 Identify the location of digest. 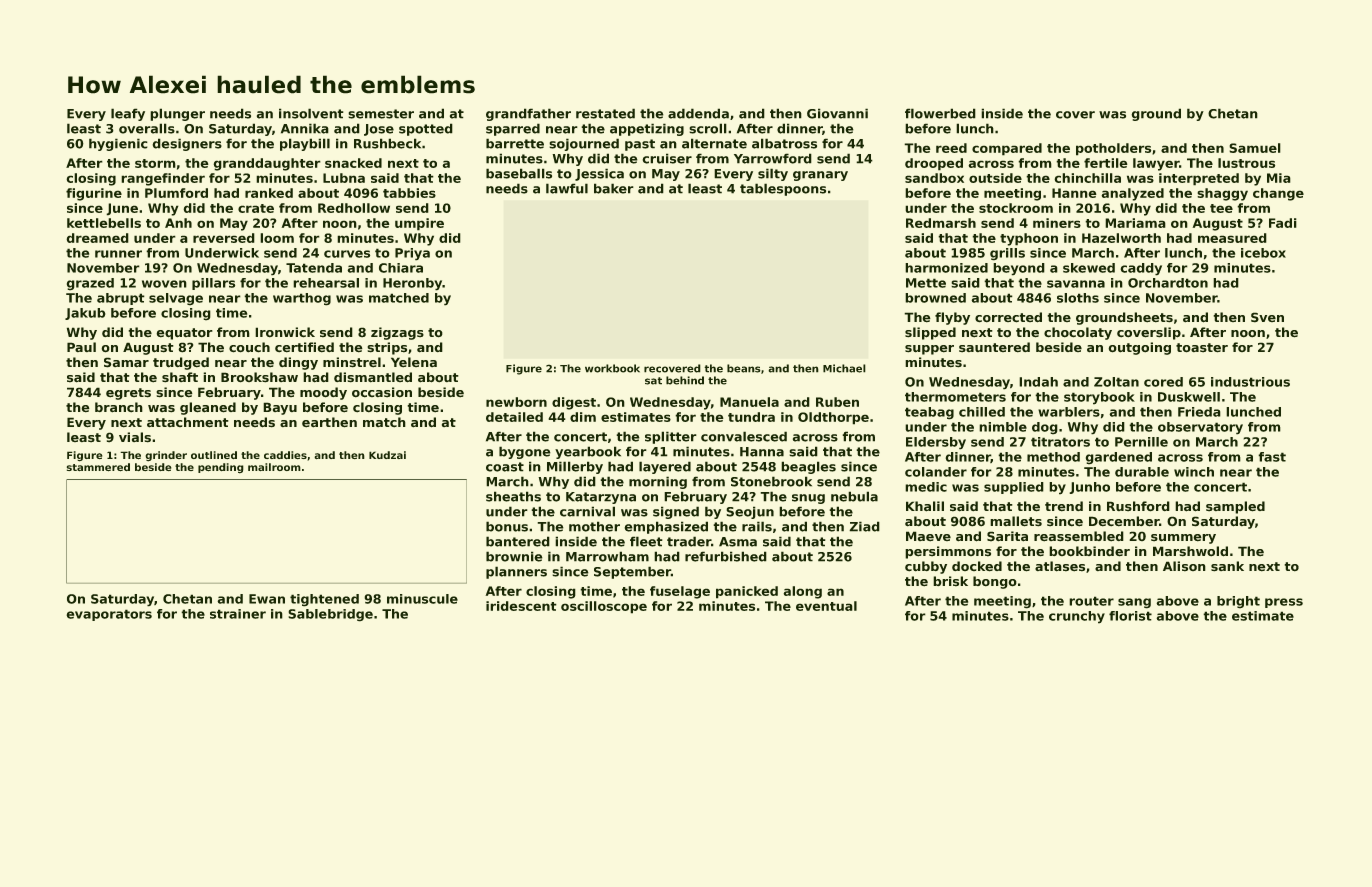
(574, 403).
